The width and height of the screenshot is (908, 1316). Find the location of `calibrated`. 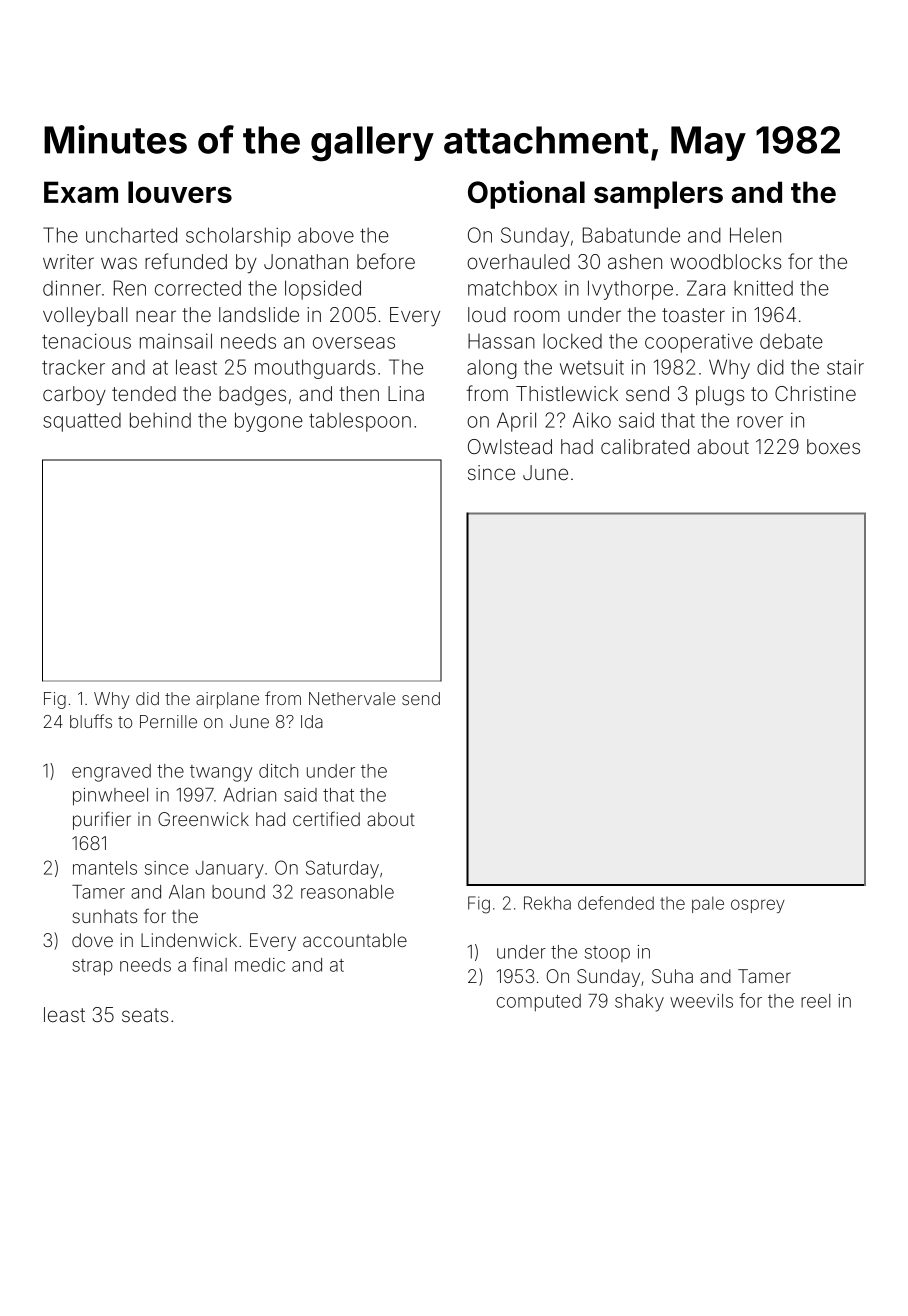

calibrated is located at coordinates (645, 446).
